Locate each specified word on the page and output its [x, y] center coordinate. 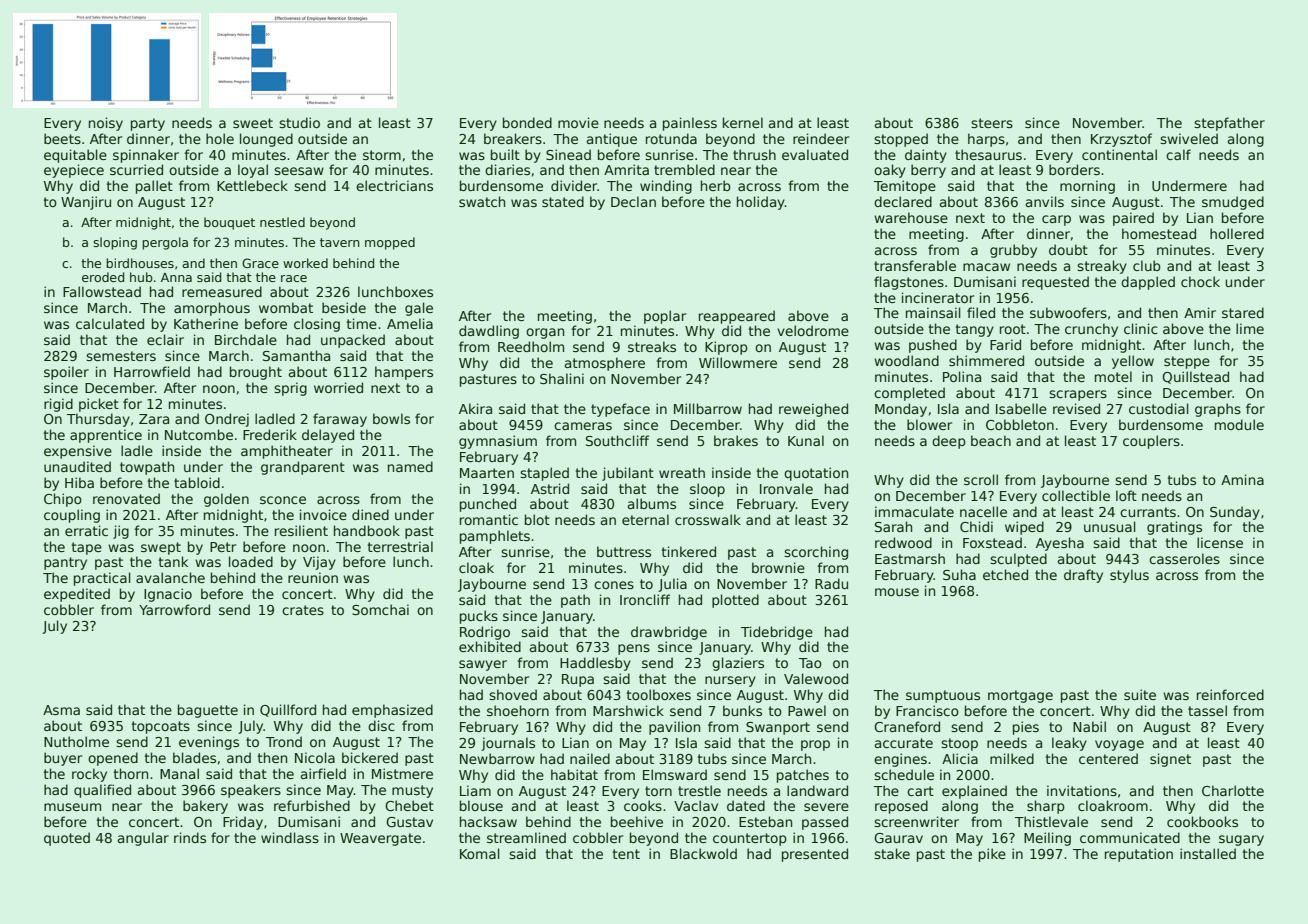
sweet [253, 123]
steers [992, 123]
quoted [67, 839]
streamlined [526, 837]
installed [1208, 853]
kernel [743, 122]
